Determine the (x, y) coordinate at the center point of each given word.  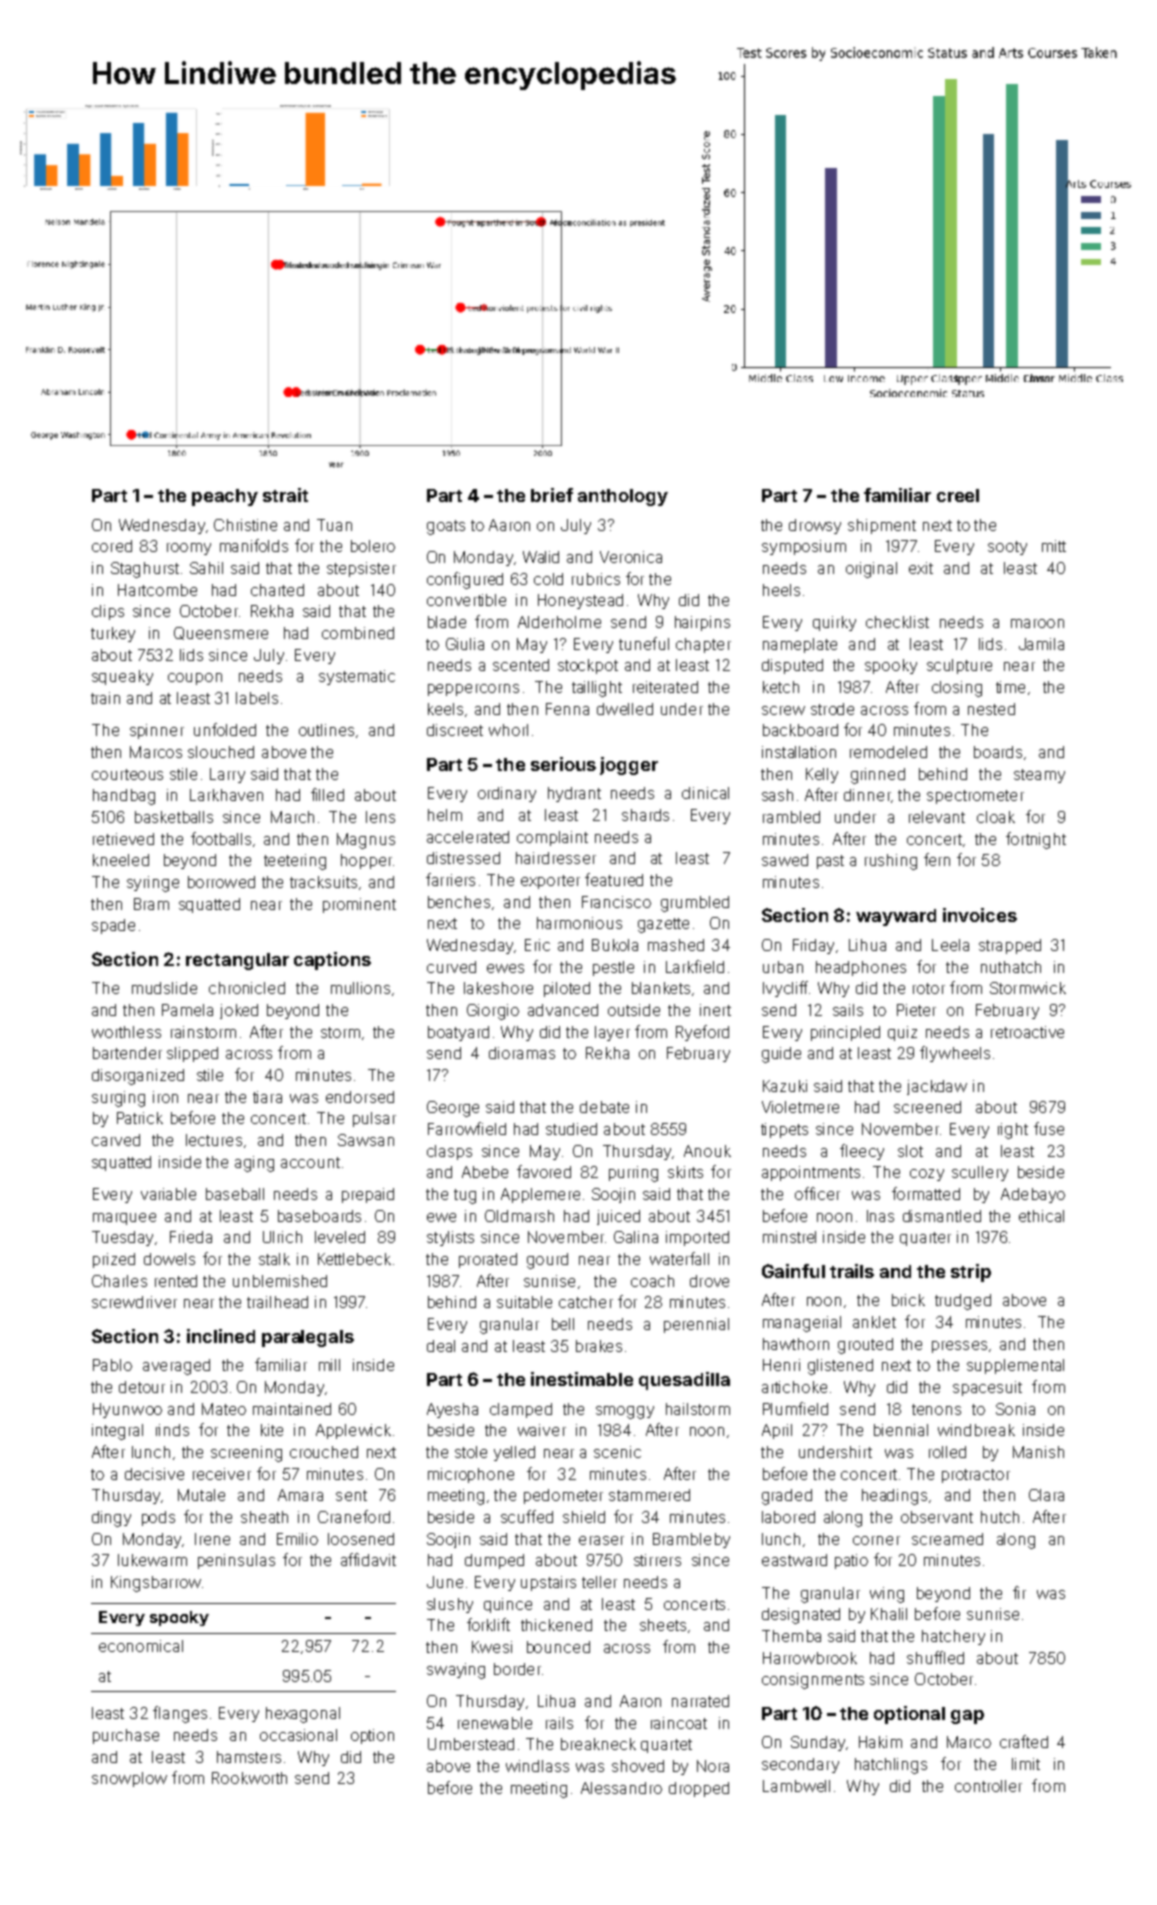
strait (285, 495)
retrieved (123, 839)
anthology (623, 497)
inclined (221, 1336)
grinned (878, 776)
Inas (880, 1216)
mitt (1054, 546)
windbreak (976, 1430)
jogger (629, 766)
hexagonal (303, 1715)
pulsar (374, 1119)
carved (116, 1140)
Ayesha (452, 1410)
